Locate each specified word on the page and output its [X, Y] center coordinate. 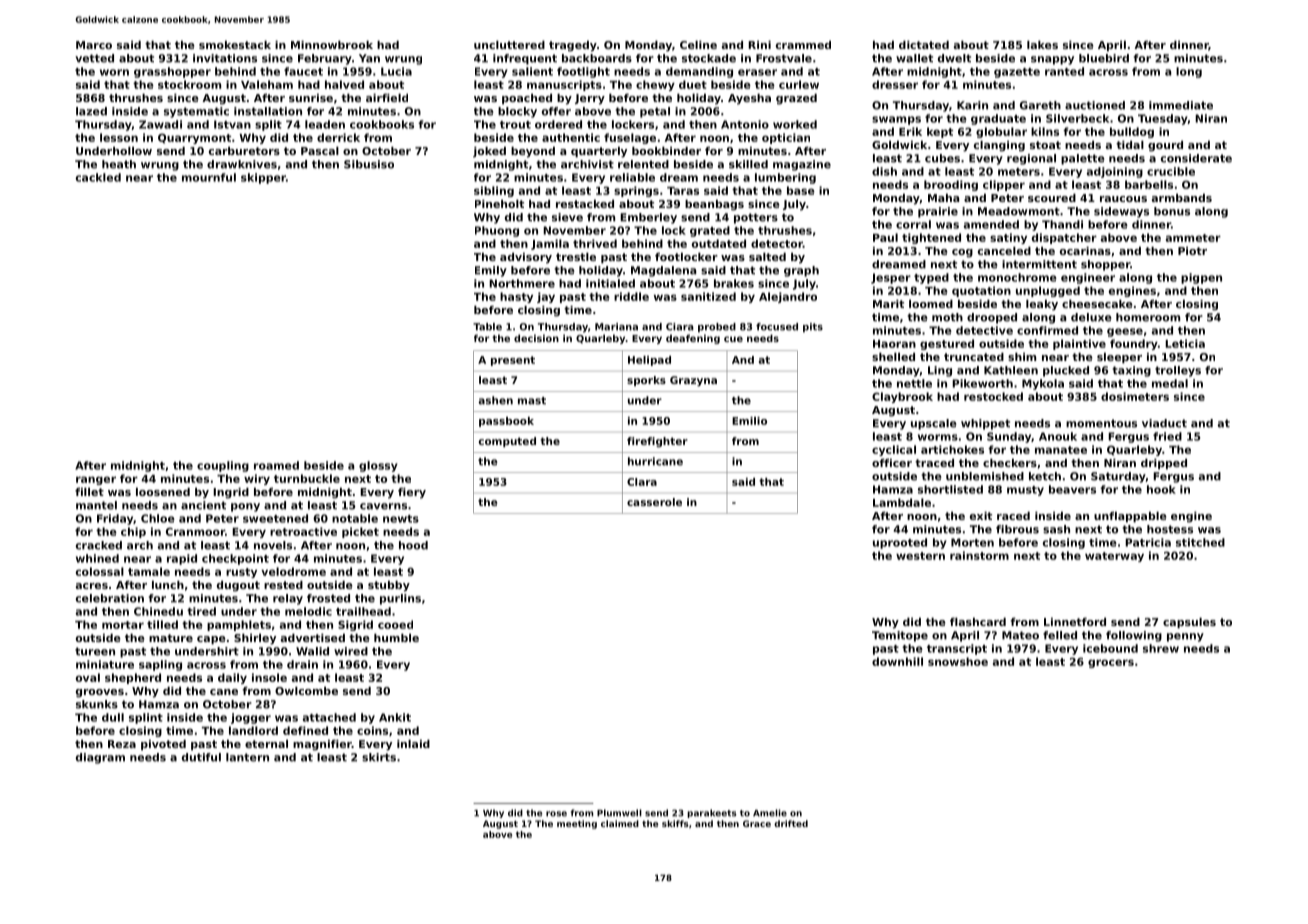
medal [1170, 383]
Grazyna [693, 381]
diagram [100, 758]
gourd [1165, 146]
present [513, 361]
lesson [119, 137]
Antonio [745, 124]
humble [396, 637]
